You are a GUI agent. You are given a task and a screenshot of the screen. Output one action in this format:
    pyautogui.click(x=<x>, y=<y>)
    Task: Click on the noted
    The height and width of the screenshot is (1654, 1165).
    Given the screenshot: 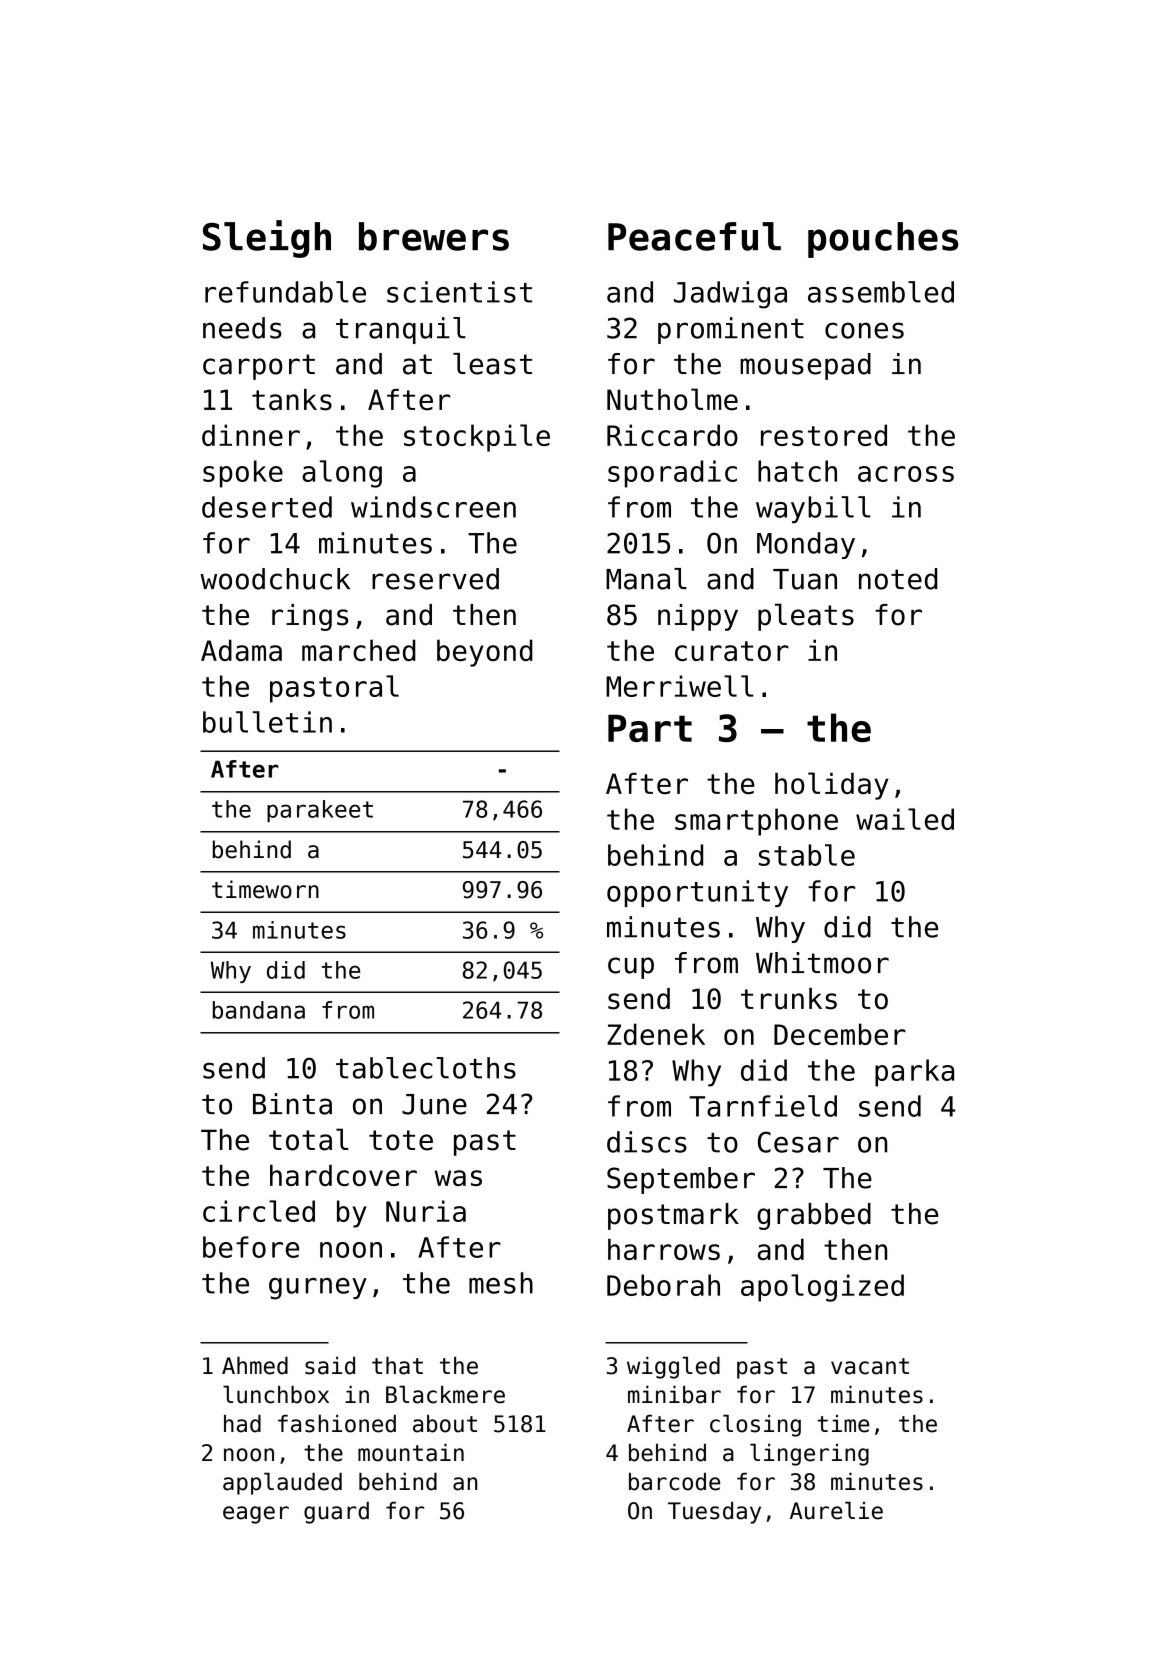 What is the action you would take?
    pyautogui.click(x=898, y=579)
